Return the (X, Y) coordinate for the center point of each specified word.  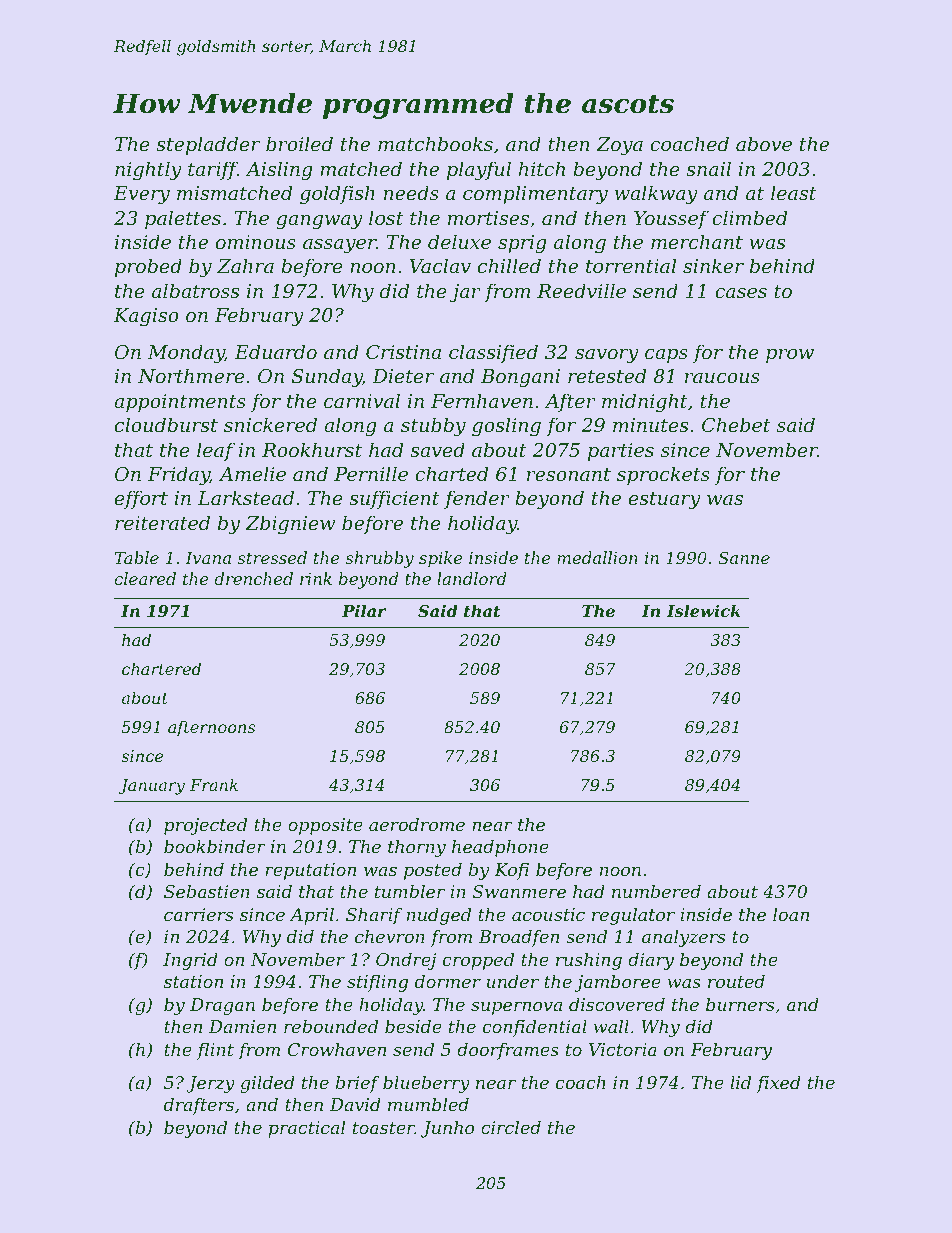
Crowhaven (337, 1049)
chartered (161, 668)
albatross (195, 290)
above (764, 143)
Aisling (279, 170)
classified (493, 353)
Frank (214, 784)
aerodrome (417, 824)
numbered (656, 891)
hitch (542, 168)
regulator (633, 916)
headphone (500, 848)
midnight (645, 402)
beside (413, 1026)
